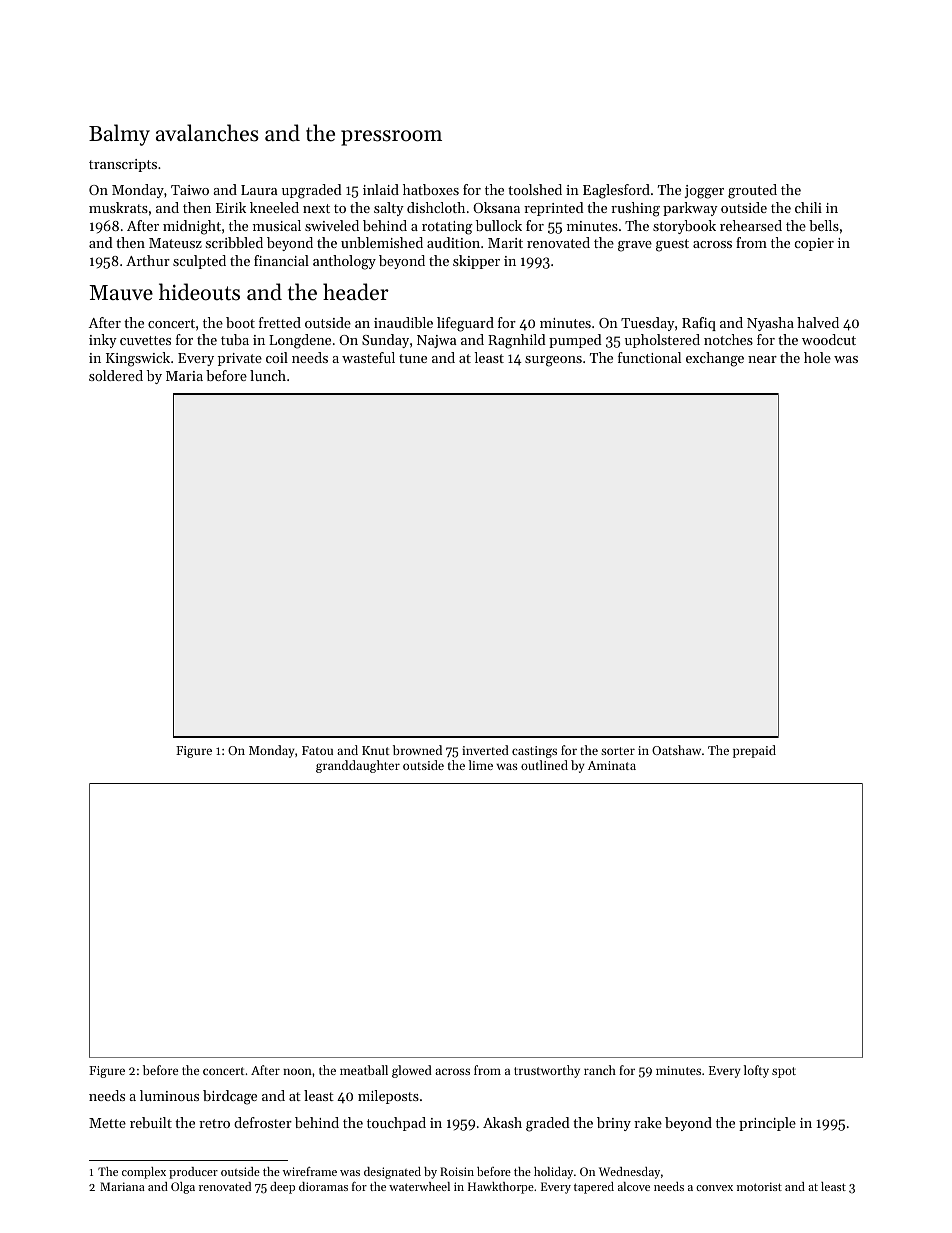  I want to click on motorist, so click(759, 1186).
